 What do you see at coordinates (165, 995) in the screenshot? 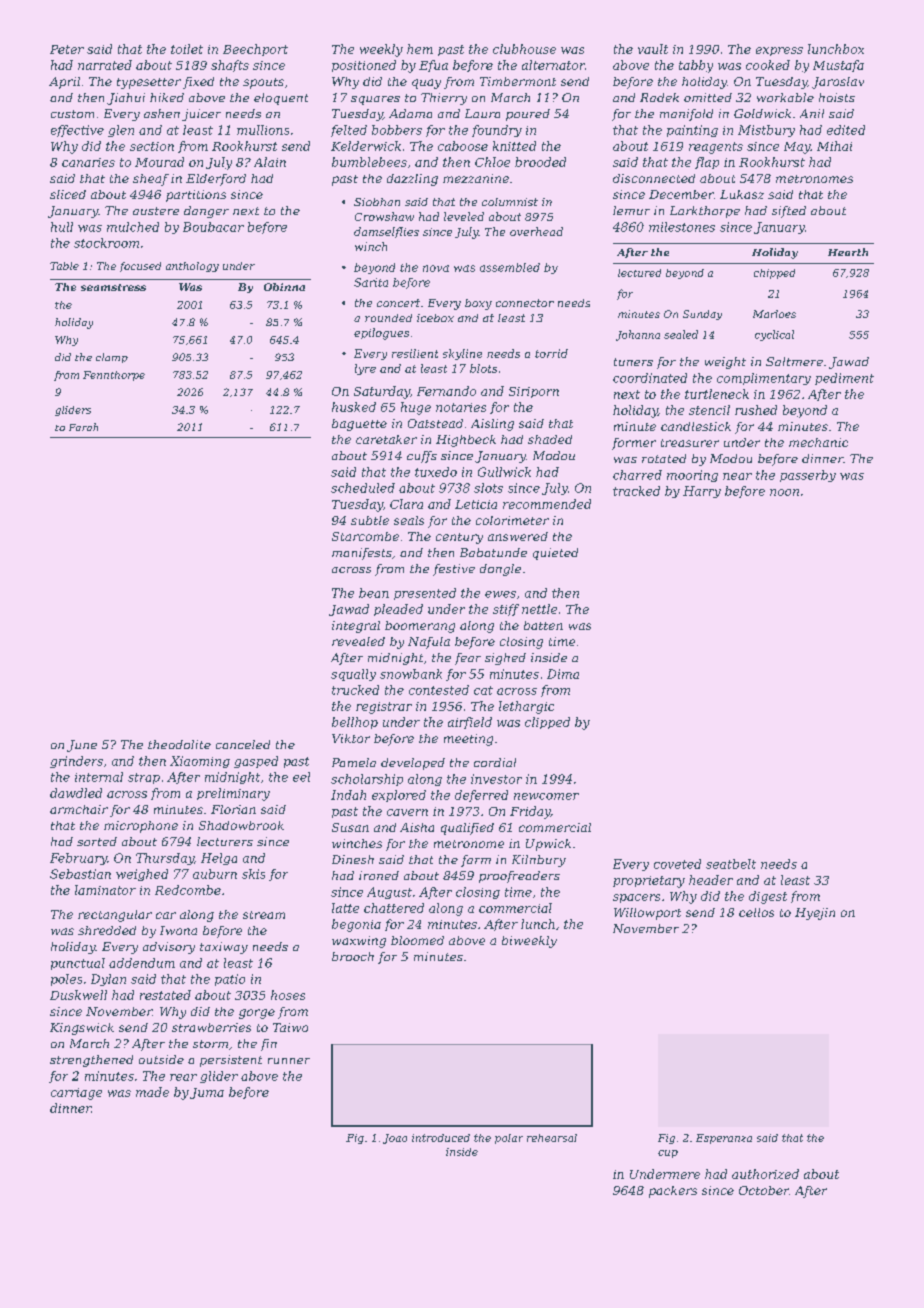
I see `restated` at bounding box center [165, 995].
